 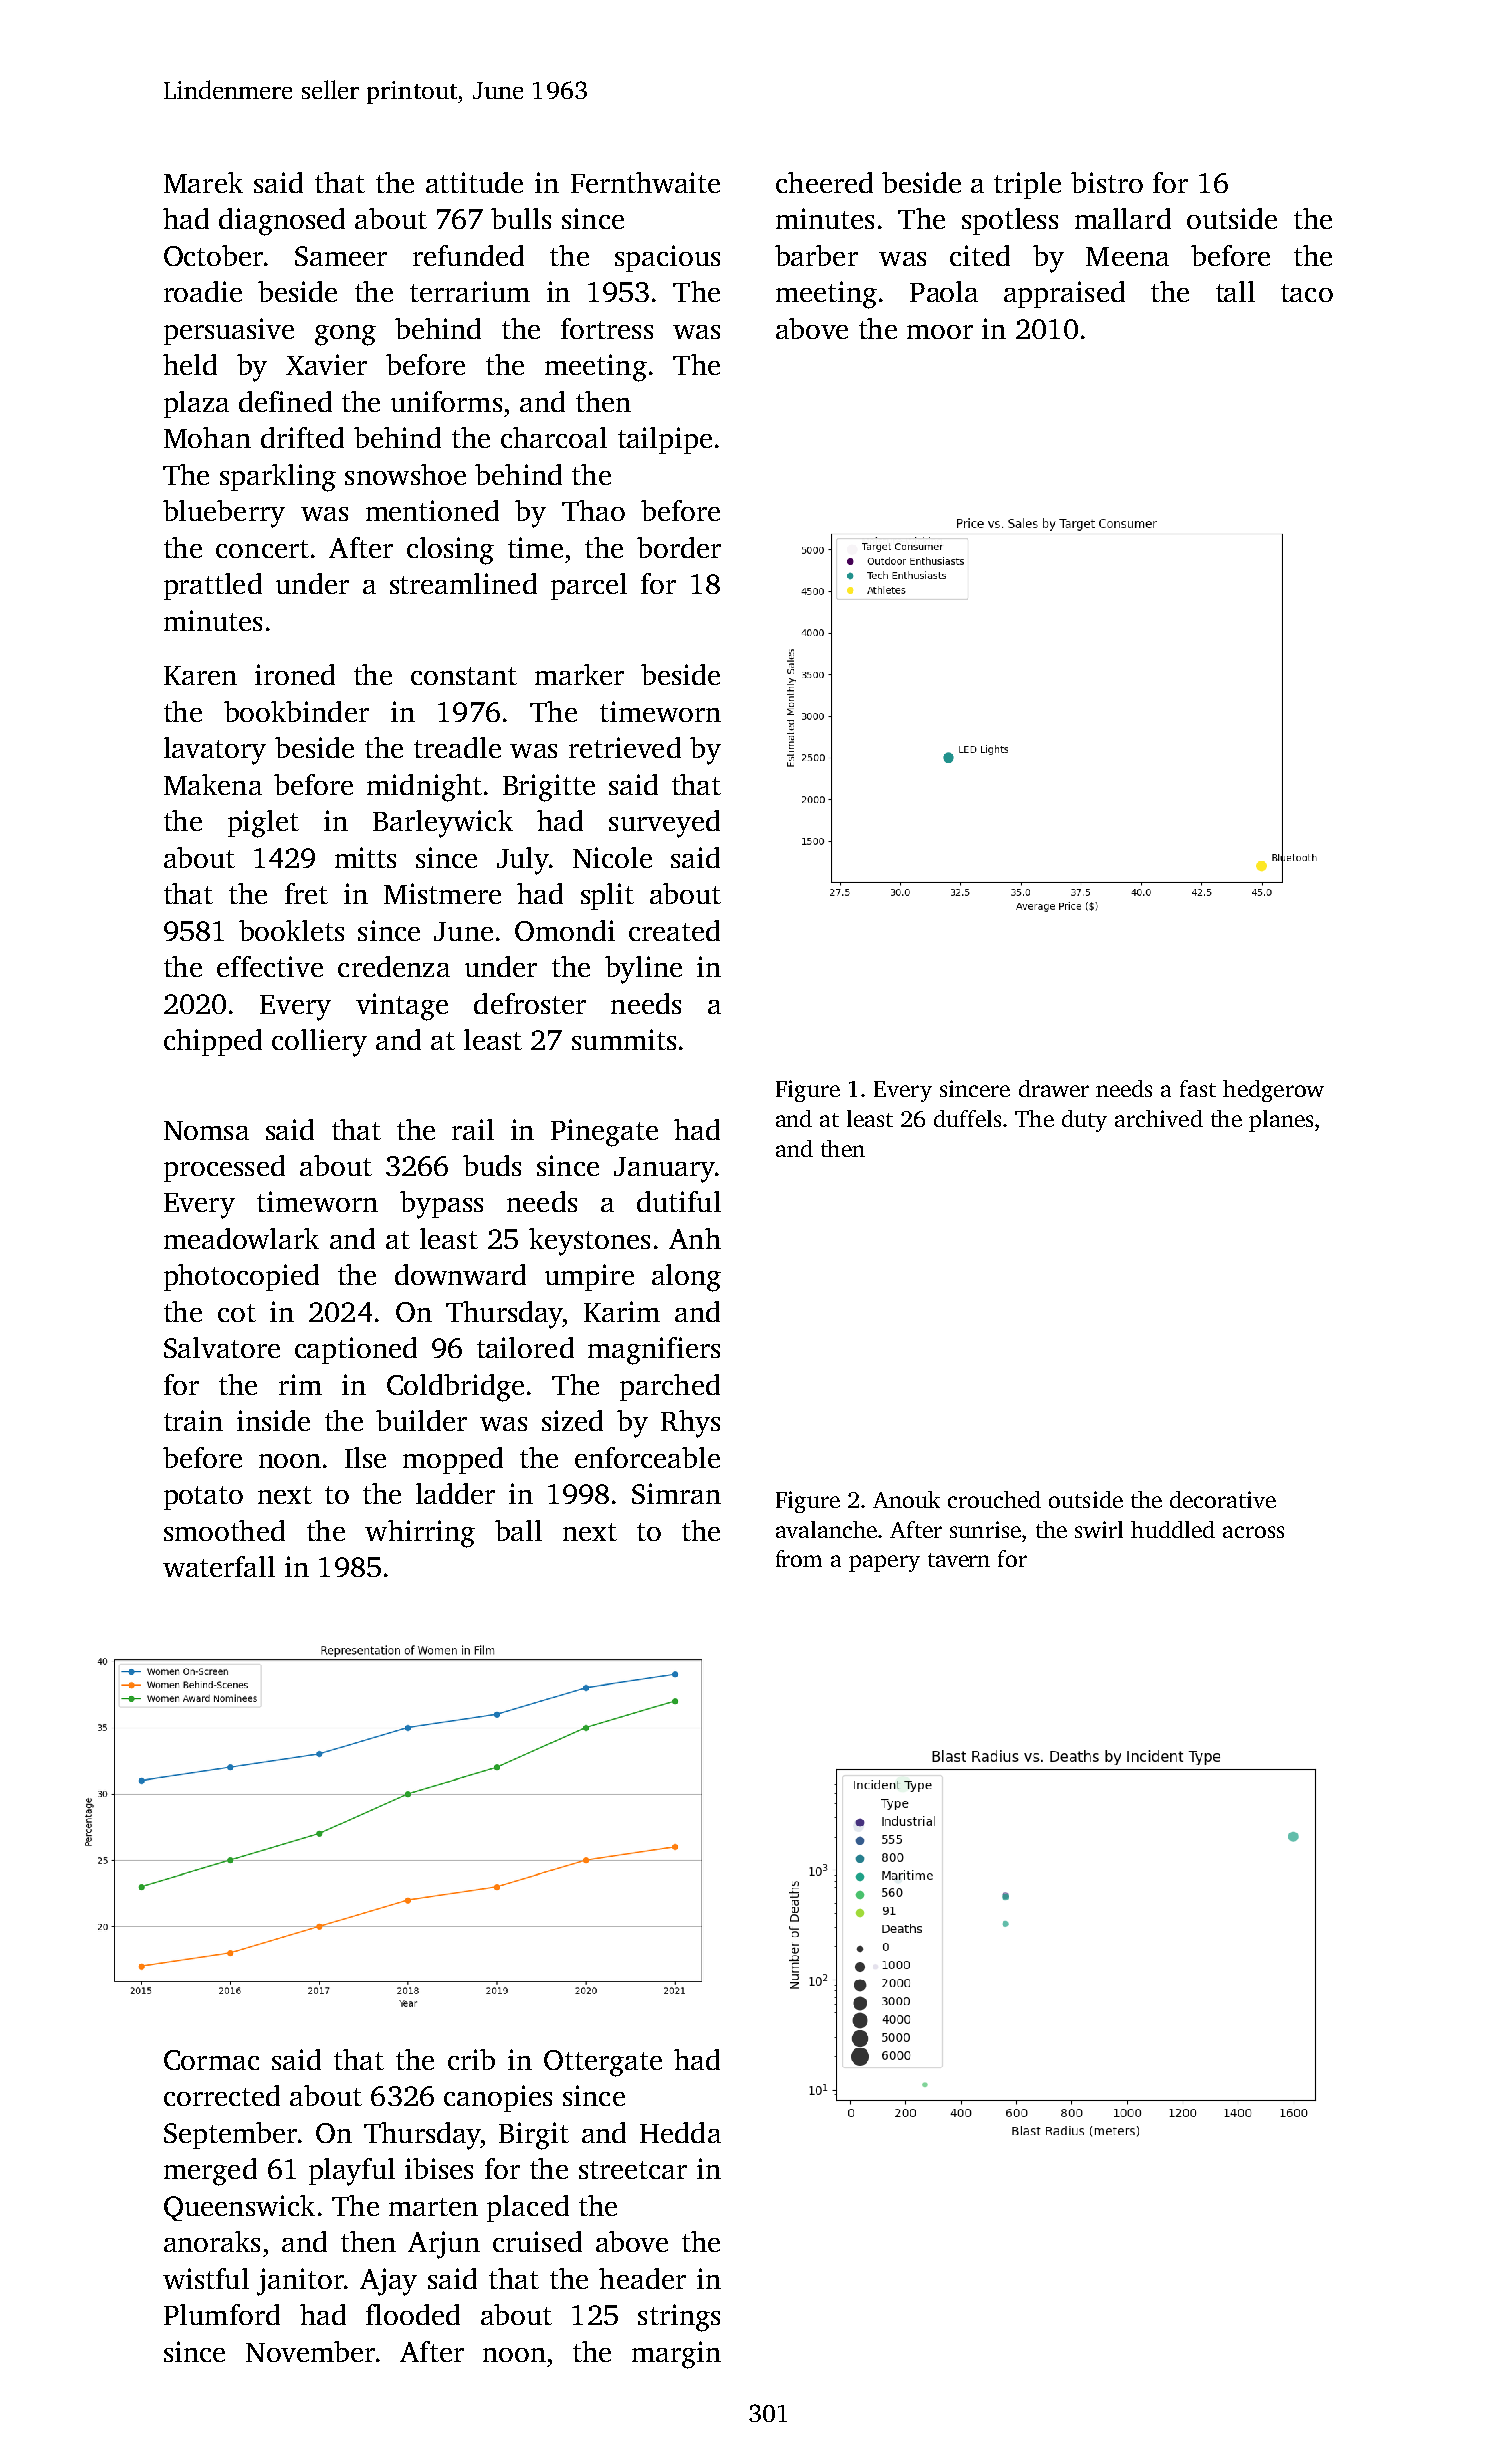 I want to click on Plumford, so click(x=222, y=2314).
